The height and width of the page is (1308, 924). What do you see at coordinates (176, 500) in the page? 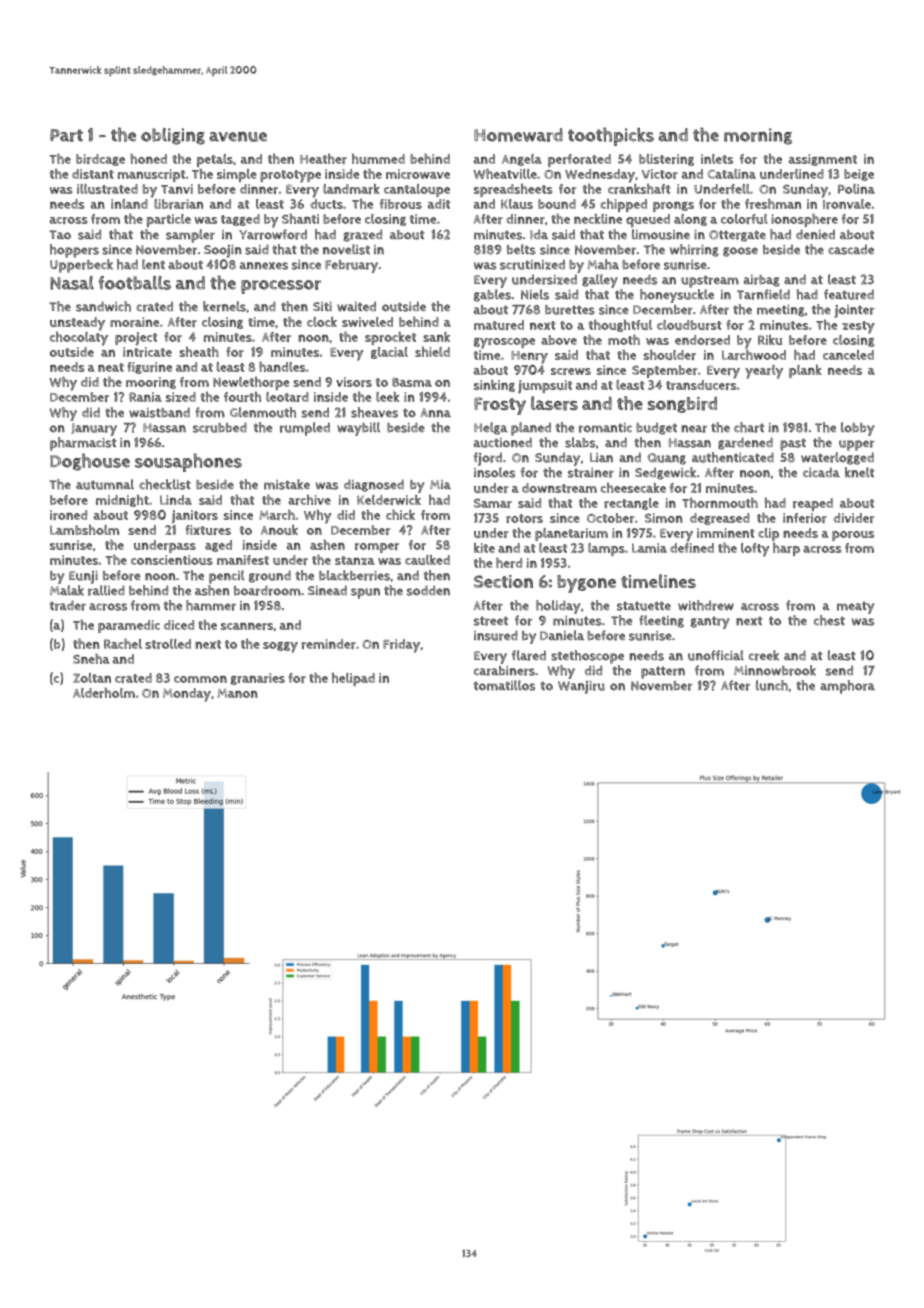
I see `Linda` at bounding box center [176, 500].
